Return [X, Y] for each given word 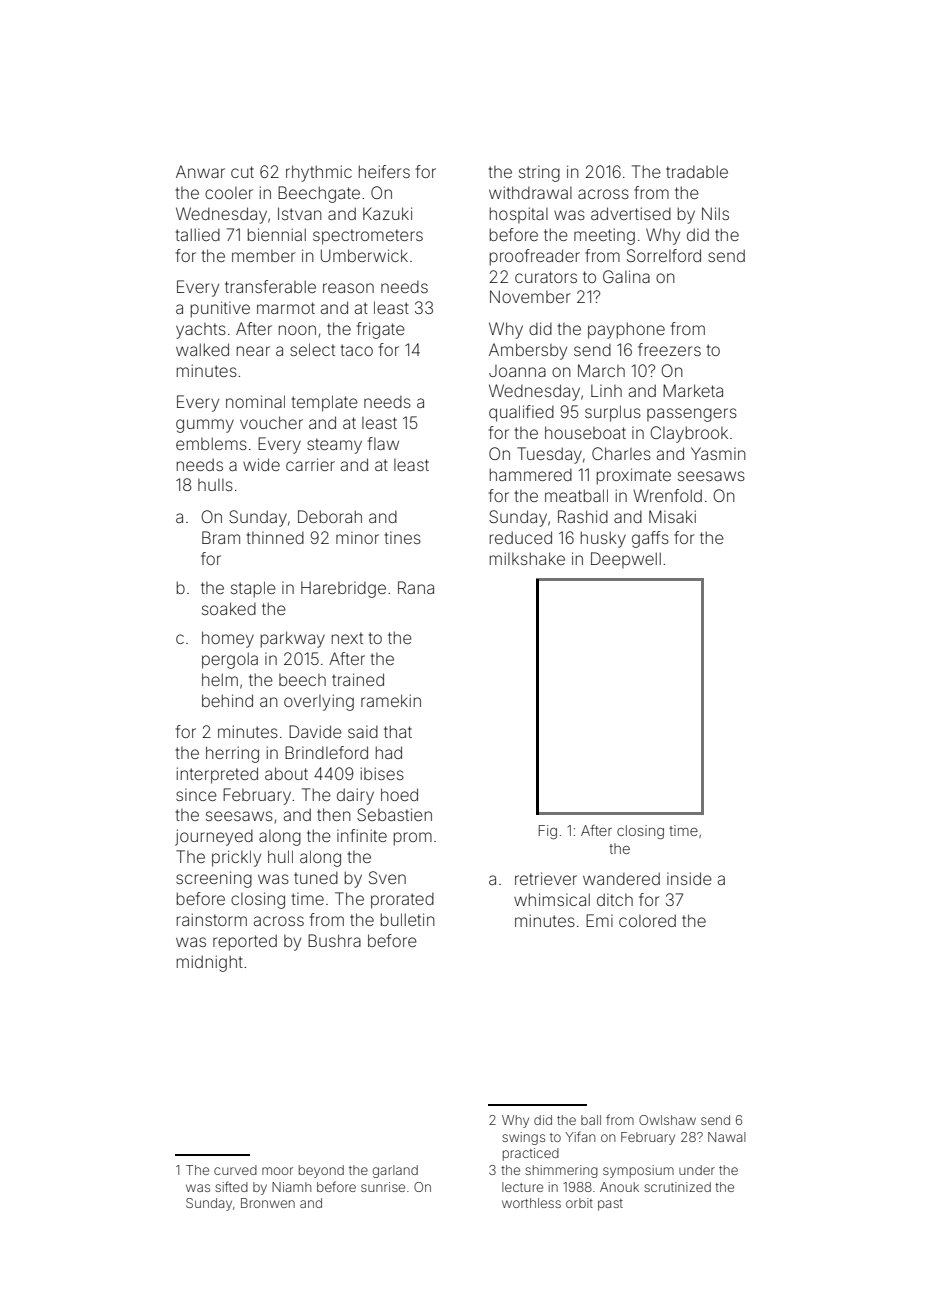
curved [235, 1170]
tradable [697, 171]
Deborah [330, 516]
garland [395, 1171]
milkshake [527, 558]
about [286, 773]
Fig [548, 832]
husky [603, 539]
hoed [399, 794]
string [539, 174]
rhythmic [319, 173]
